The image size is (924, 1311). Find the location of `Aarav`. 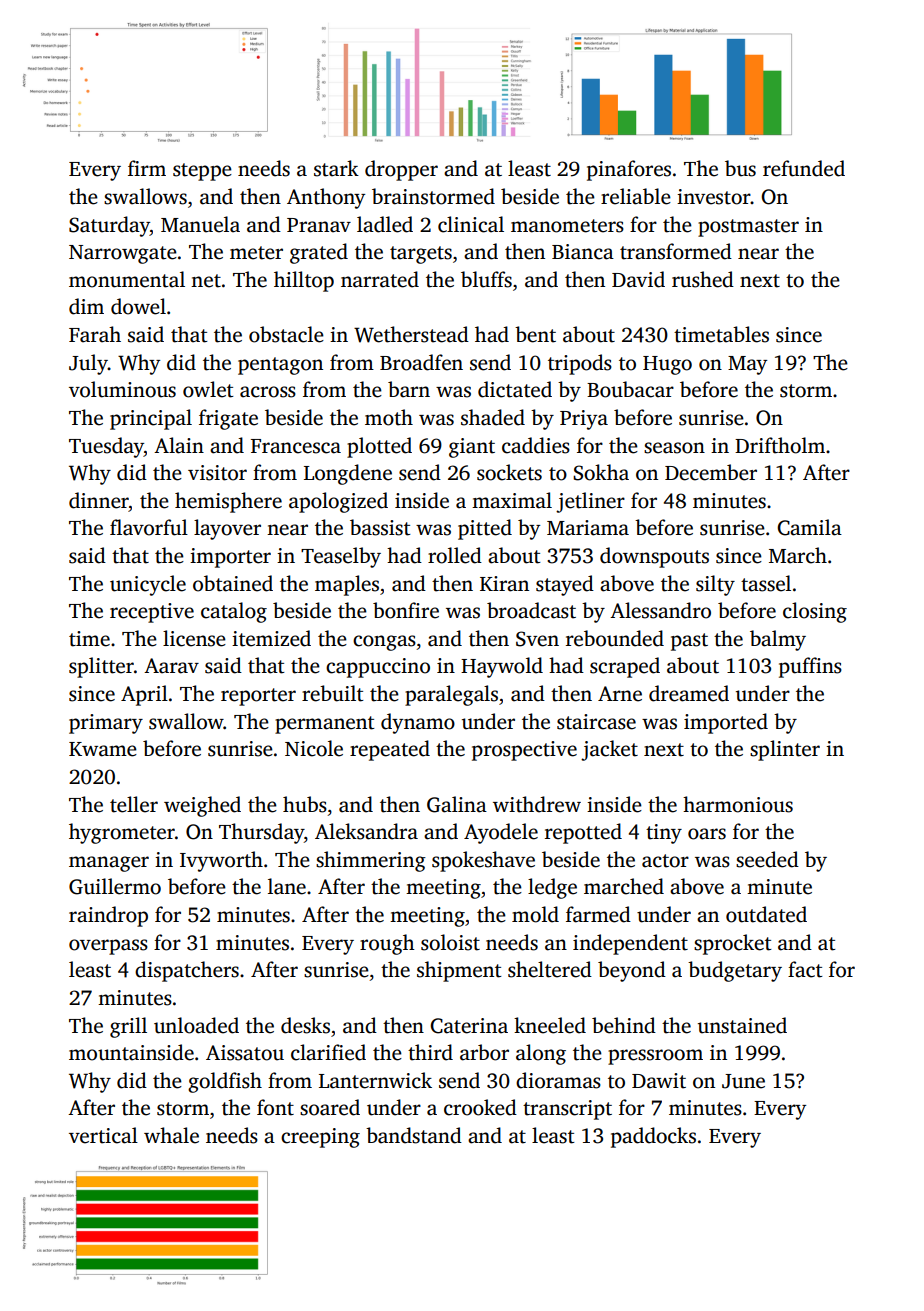

Aarav is located at coordinates (171, 666).
